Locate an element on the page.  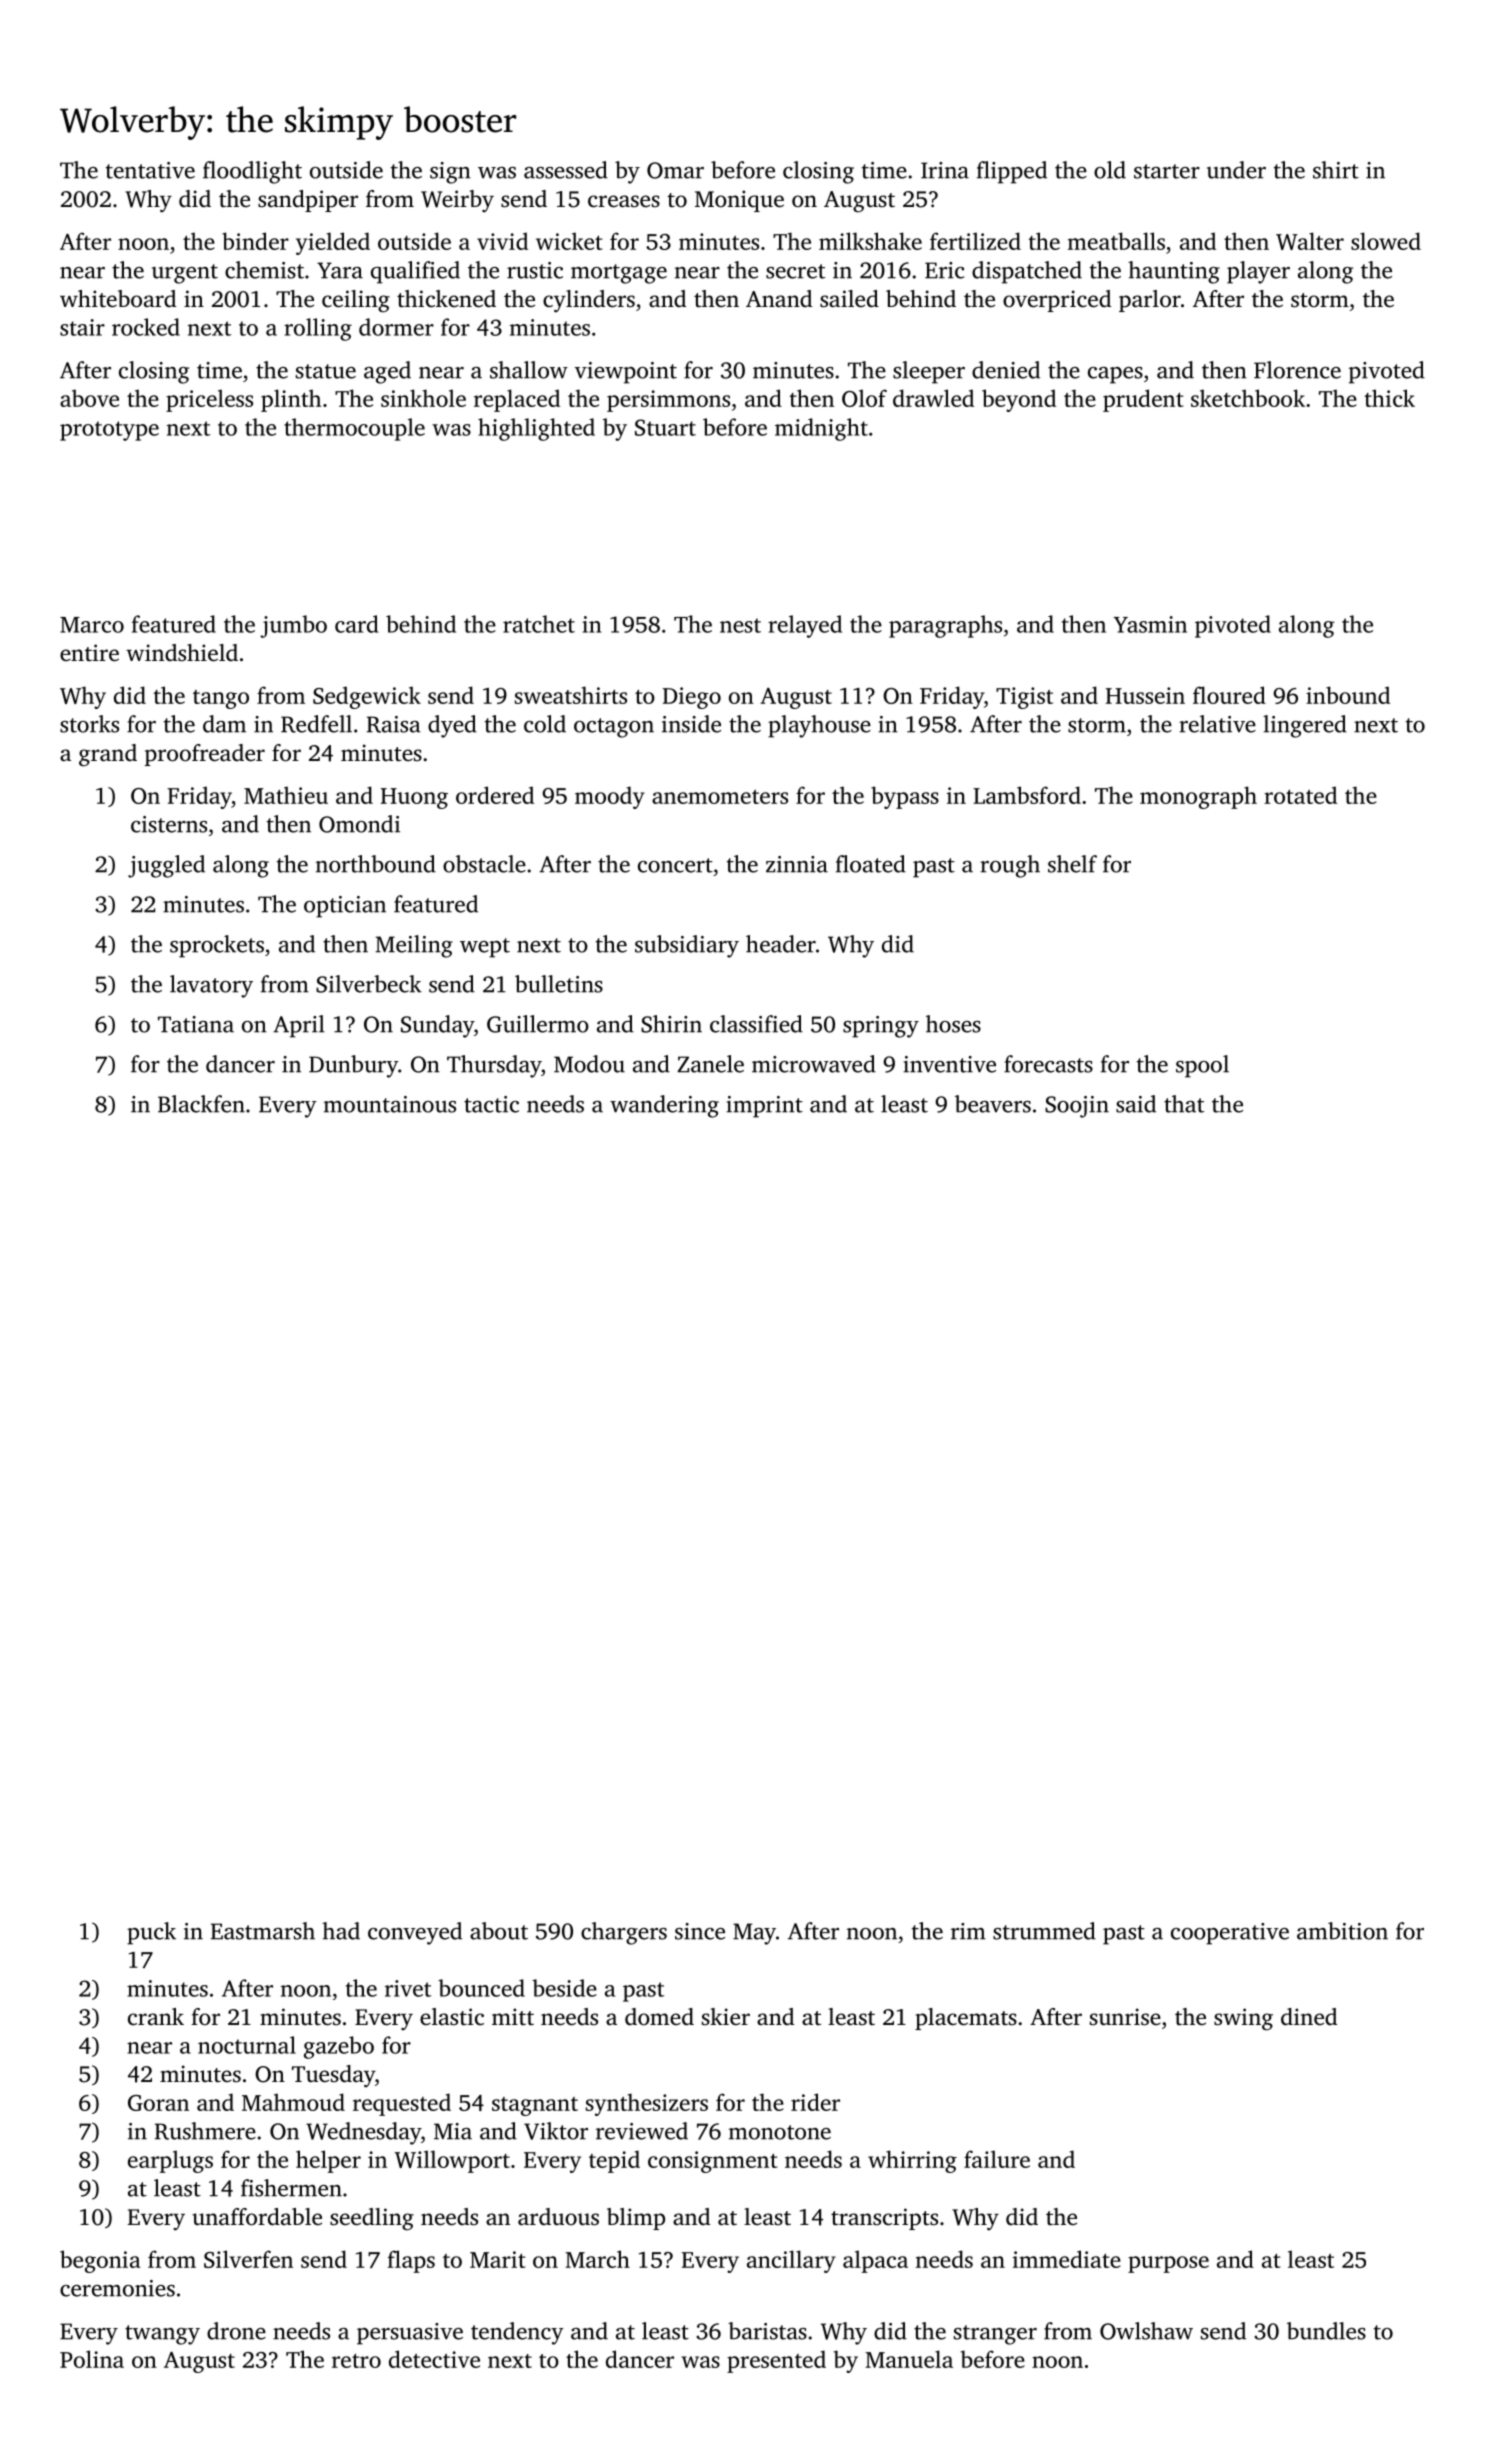
Sedgewick is located at coordinates (367, 697).
